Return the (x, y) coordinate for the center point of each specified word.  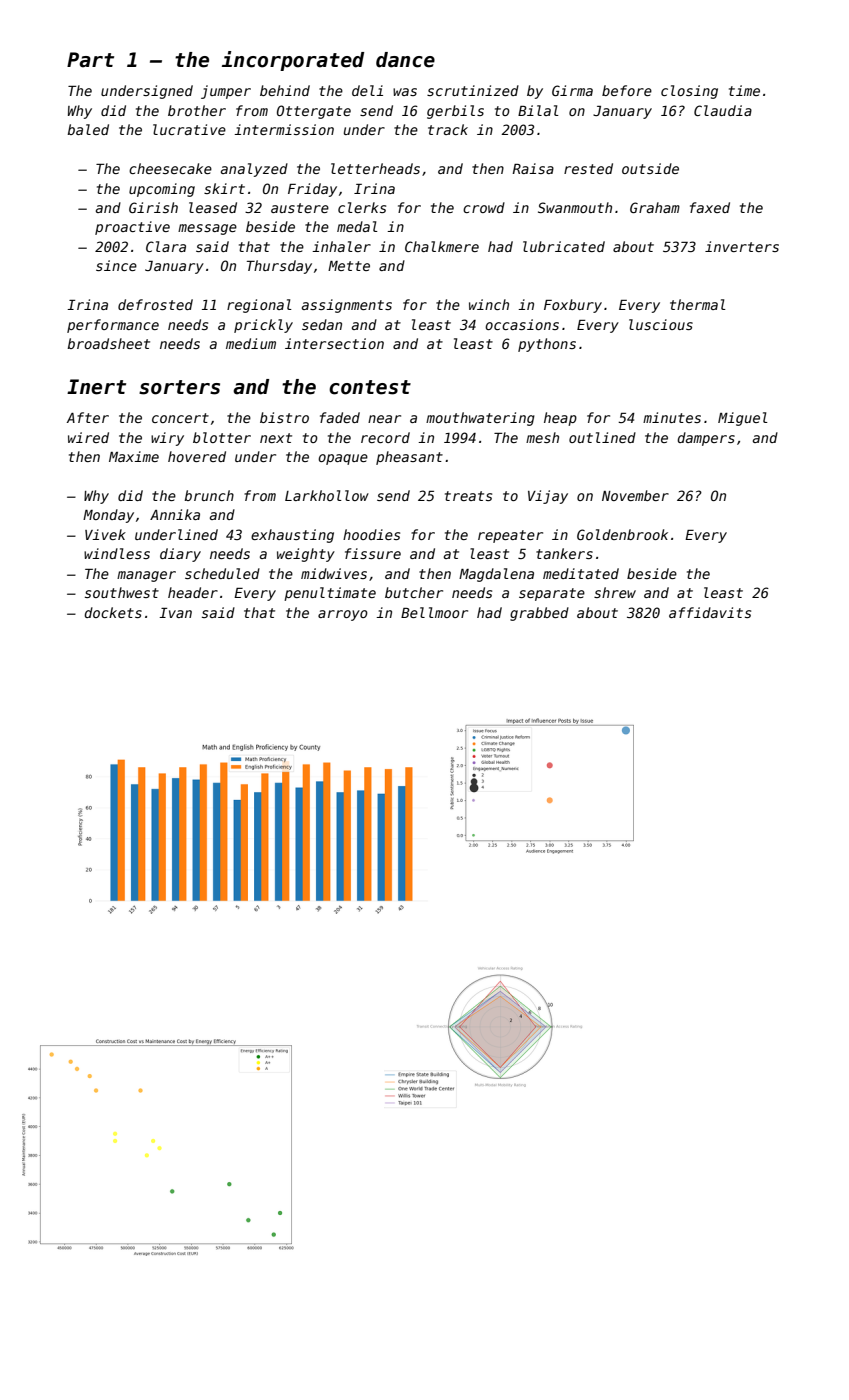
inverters (742, 246)
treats (468, 496)
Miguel (743, 419)
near (384, 419)
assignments (347, 306)
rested (588, 168)
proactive (132, 228)
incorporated (293, 61)
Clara (166, 246)
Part (90, 60)
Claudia (723, 110)
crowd (484, 207)
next (276, 438)
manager (146, 576)
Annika (175, 514)
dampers (706, 439)
